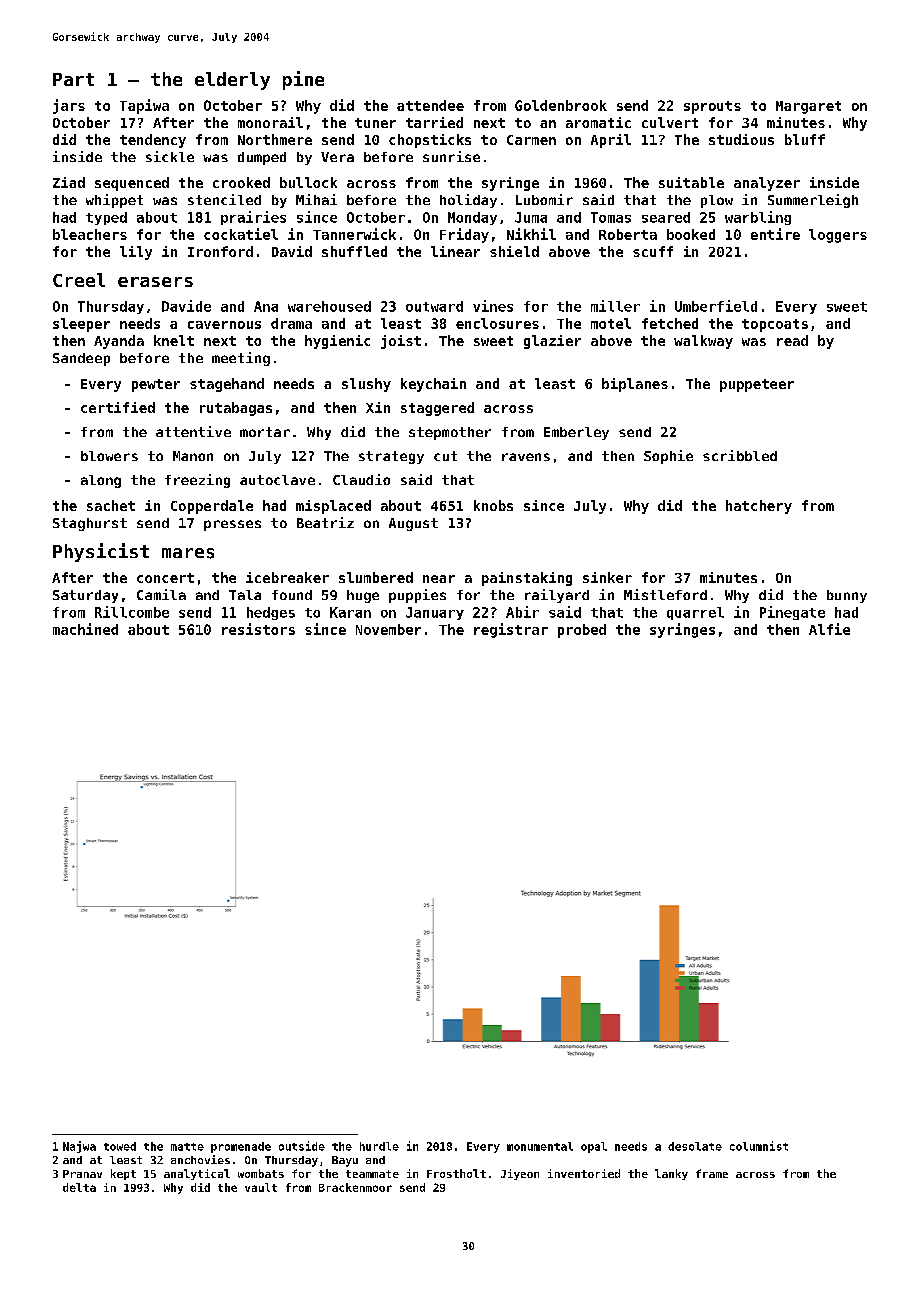  What do you see at coordinates (232, 81) in the screenshot?
I see `elderly` at bounding box center [232, 81].
